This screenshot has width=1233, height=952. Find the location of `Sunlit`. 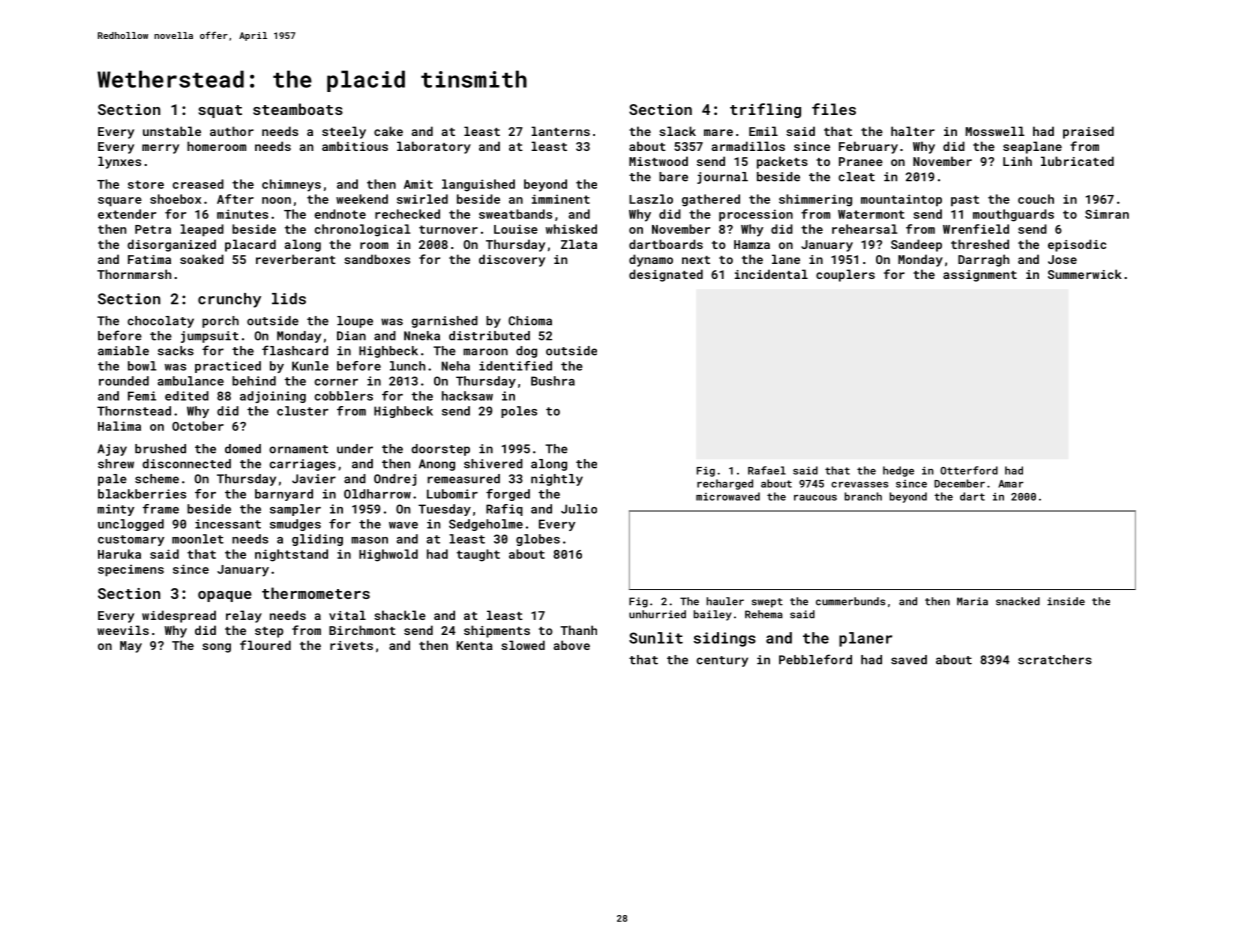

Sunlit is located at coordinates (656, 638).
